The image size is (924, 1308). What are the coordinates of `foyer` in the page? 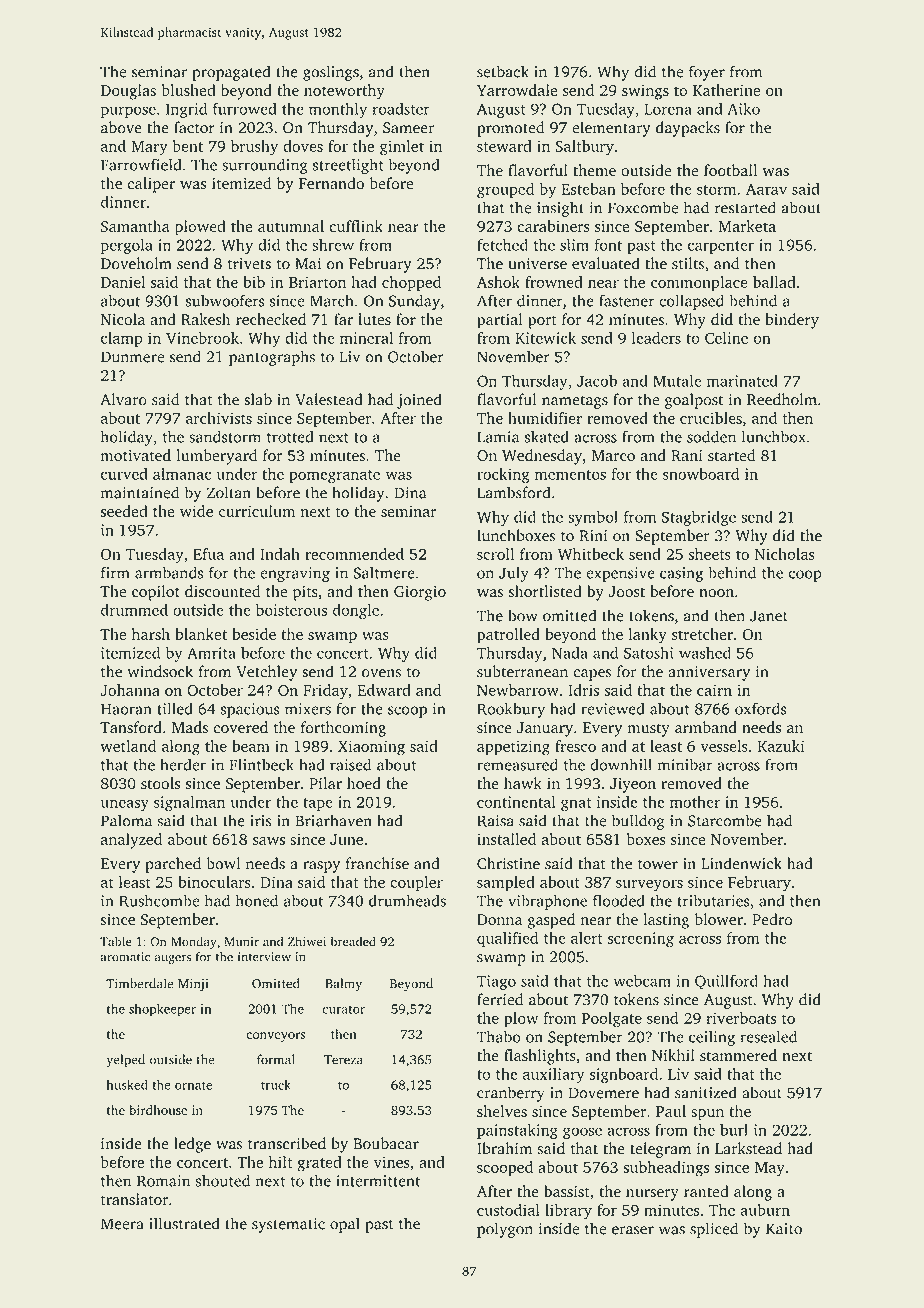 It's located at (707, 73).
